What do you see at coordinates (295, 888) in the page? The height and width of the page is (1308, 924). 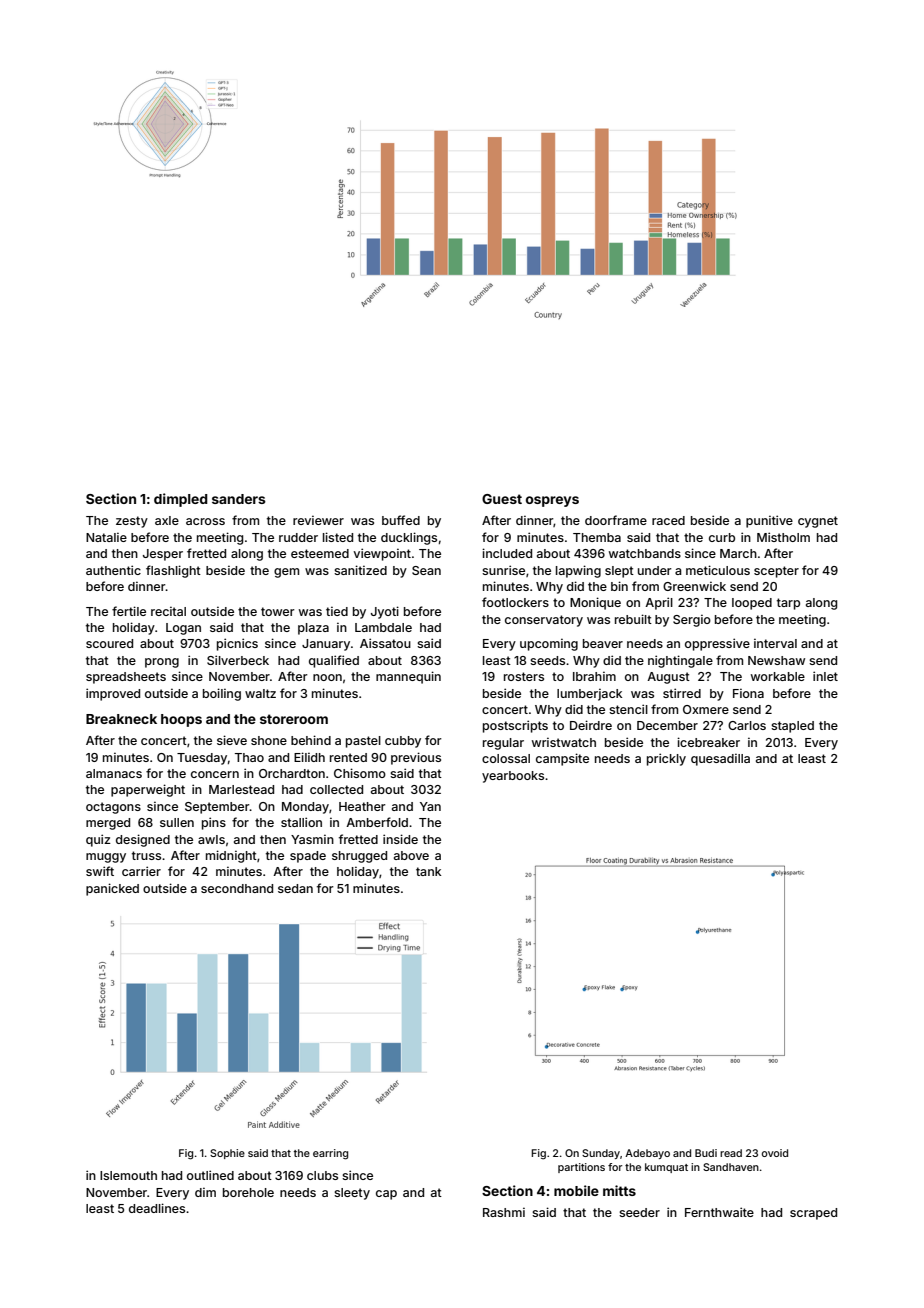 I see `sedan` at bounding box center [295, 888].
